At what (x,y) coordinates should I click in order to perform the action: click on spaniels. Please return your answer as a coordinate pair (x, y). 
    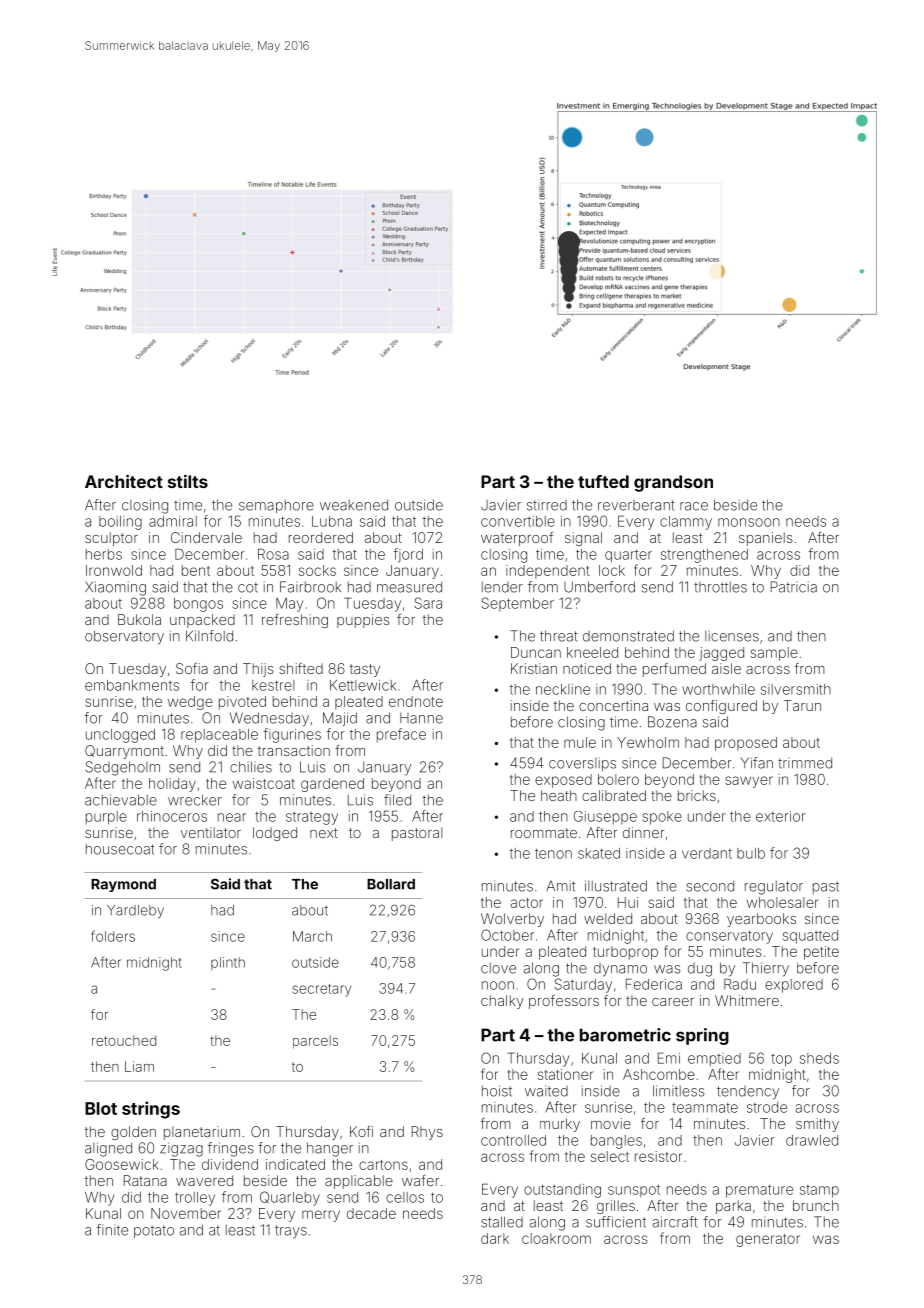
    Looking at the image, I should click on (765, 539).
